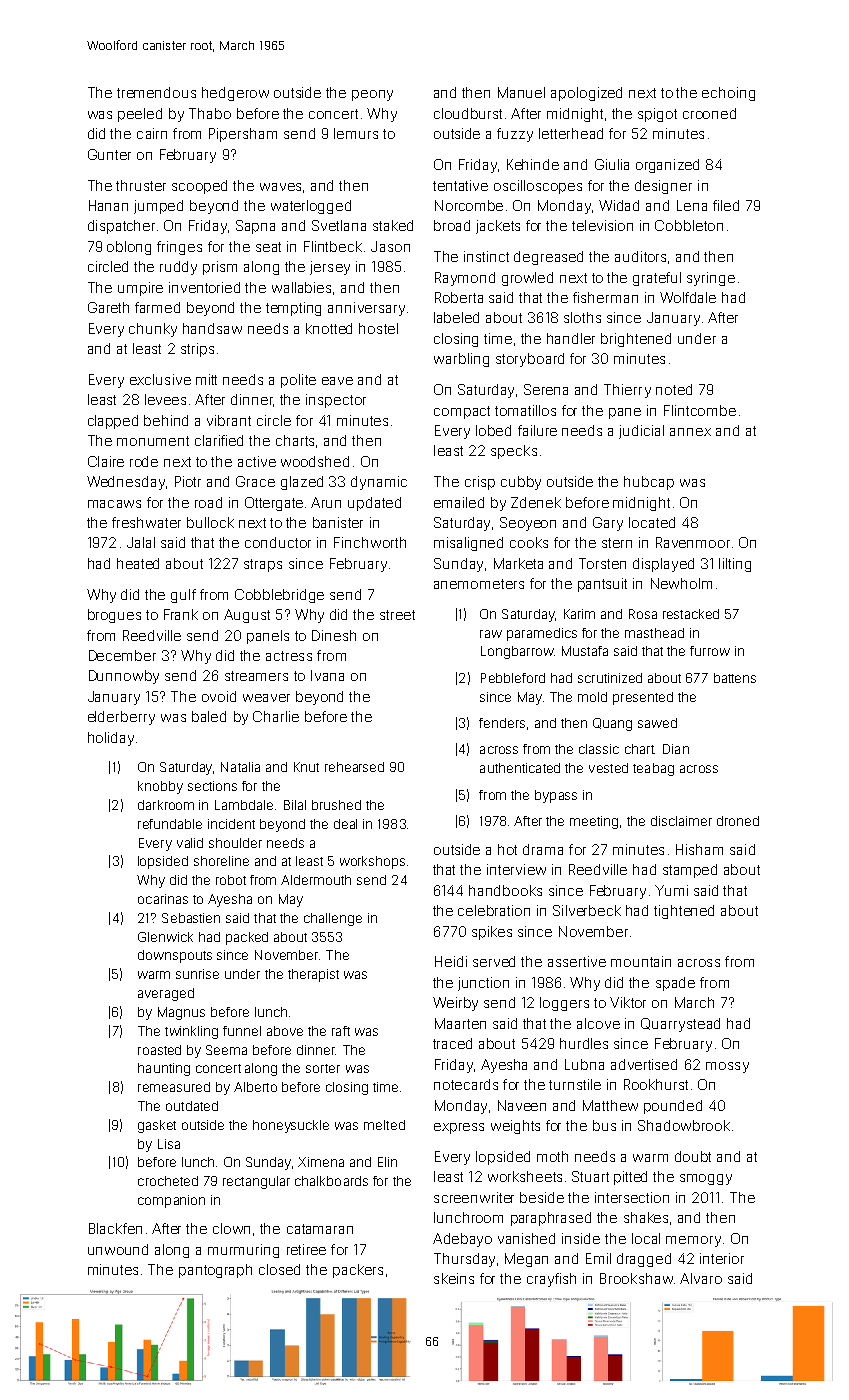 This screenshot has width=849, height=1400. I want to click on misaligned, so click(468, 544).
